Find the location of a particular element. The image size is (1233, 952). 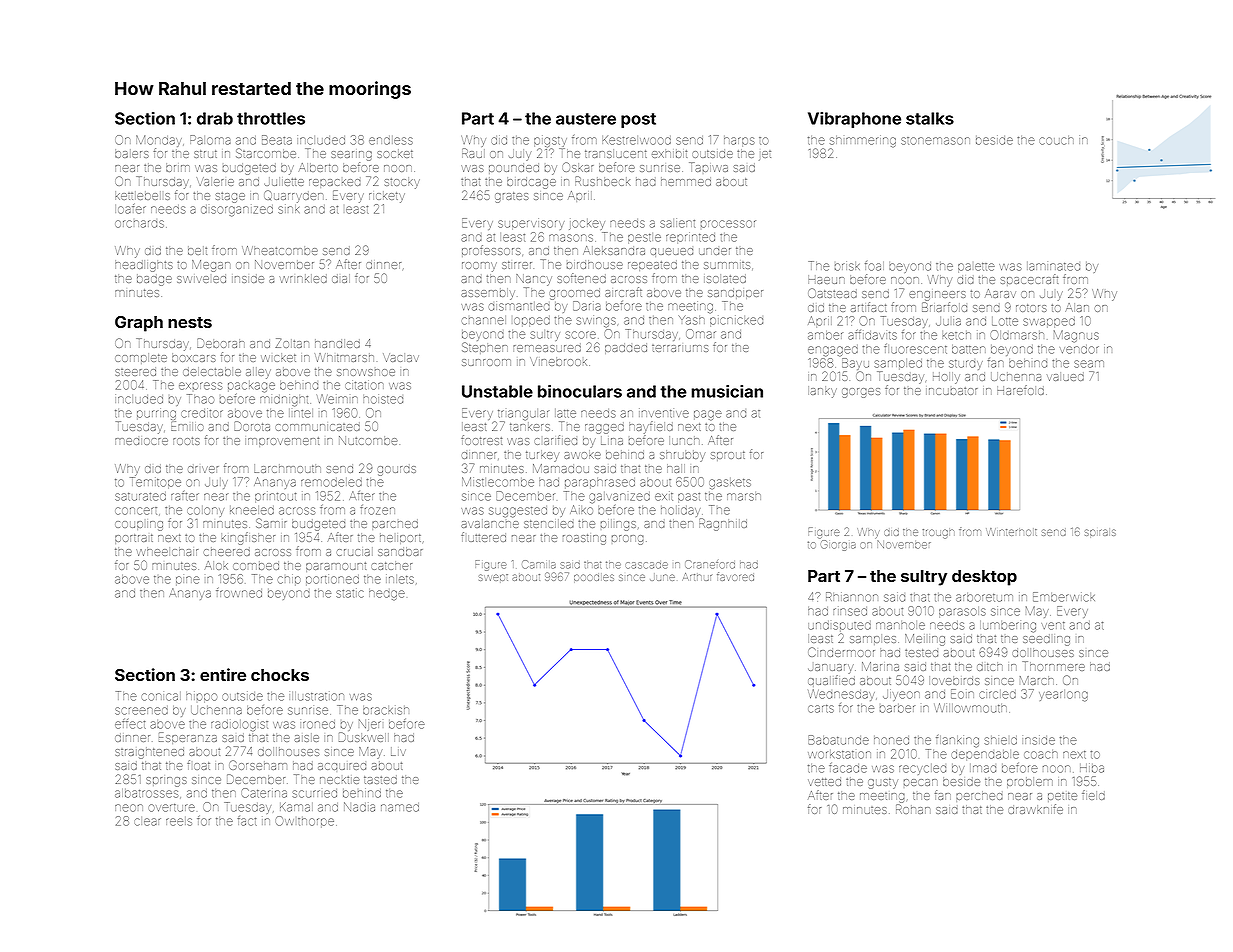

drawknife is located at coordinates (1035, 809).
